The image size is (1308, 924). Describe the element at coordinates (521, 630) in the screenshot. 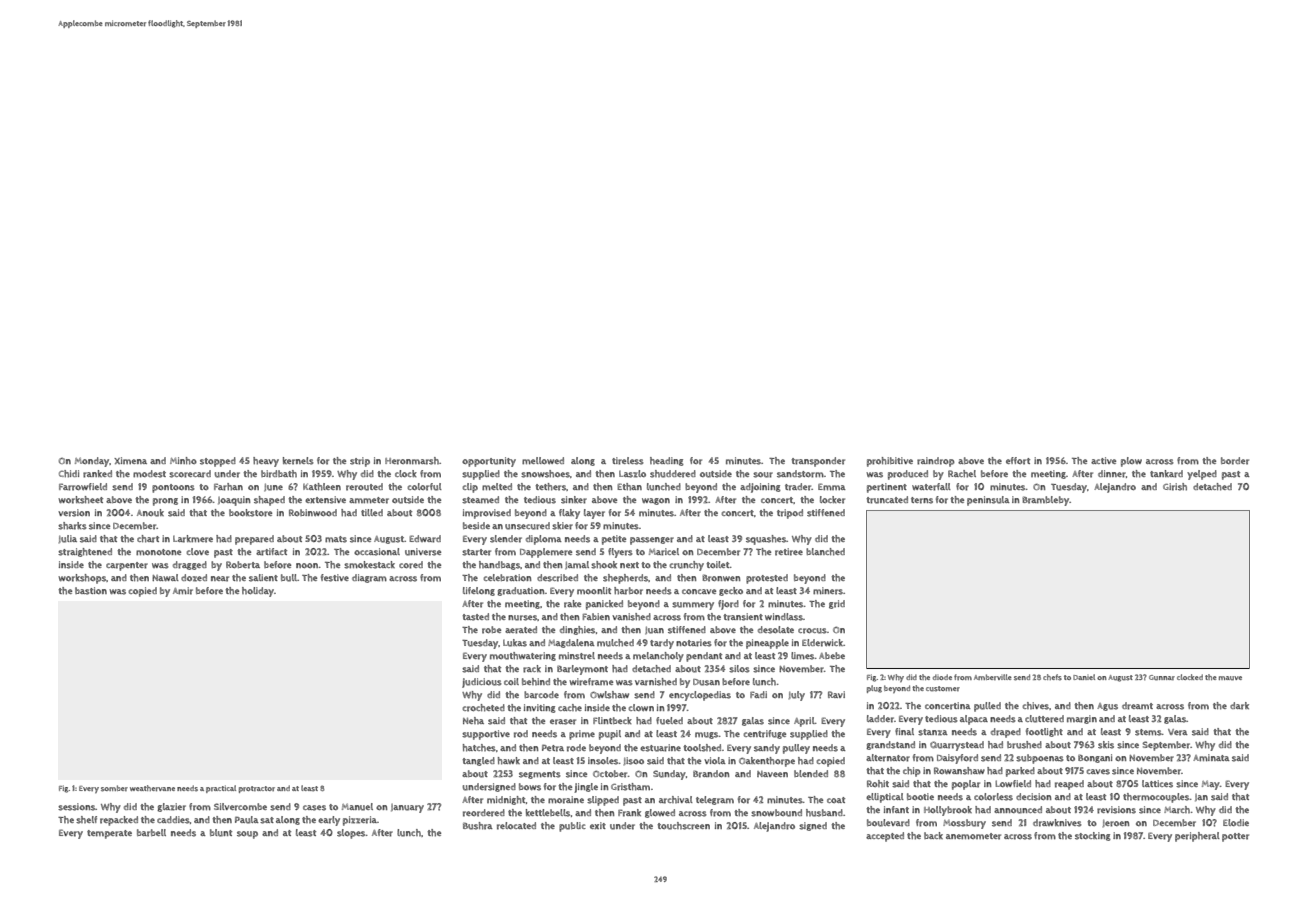

I see `aerated` at that location.
